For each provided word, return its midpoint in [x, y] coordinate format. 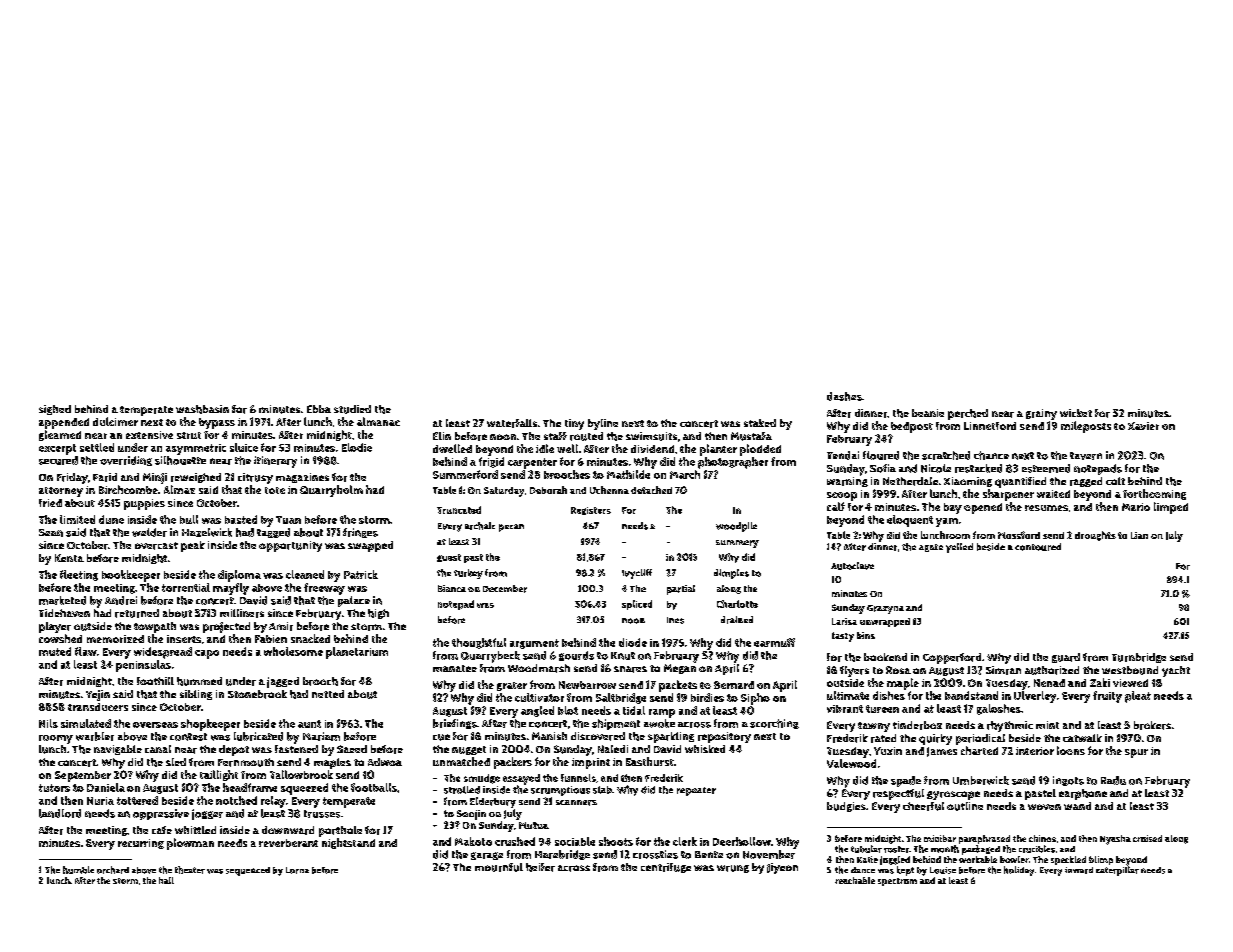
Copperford [952, 658]
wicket [1076, 413]
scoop [842, 496]
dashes [844, 396]
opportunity [290, 546]
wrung [733, 869]
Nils [48, 723]
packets [678, 686]
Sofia [883, 468]
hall [166, 880]
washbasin [202, 409]
